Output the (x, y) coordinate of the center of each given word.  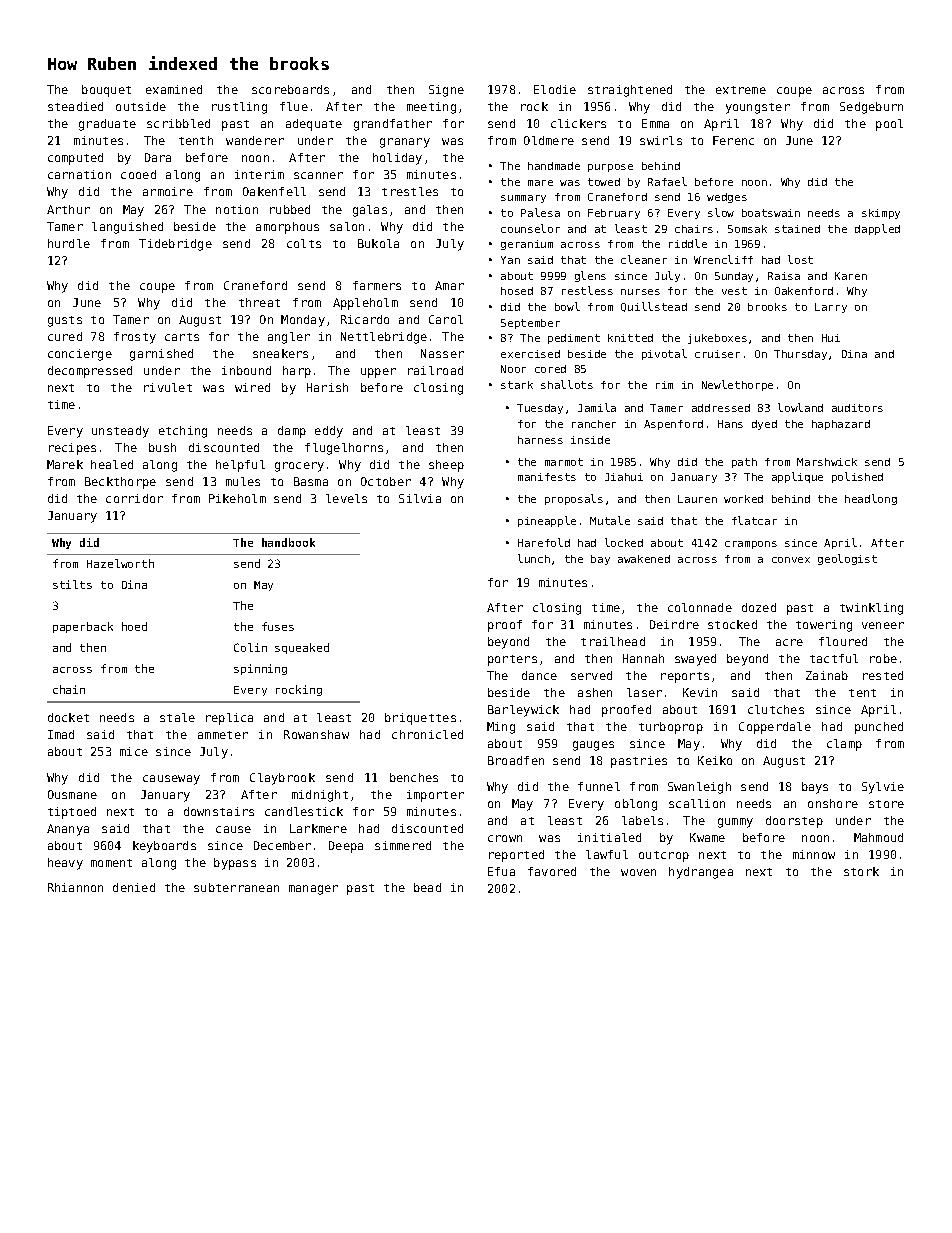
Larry (831, 308)
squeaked (302, 648)
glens (590, 276)
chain (69, 689)
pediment (574, 339)
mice (134, 751)
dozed (759, 607)
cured (65, 336)
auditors (857, 408)
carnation (79, 174)
